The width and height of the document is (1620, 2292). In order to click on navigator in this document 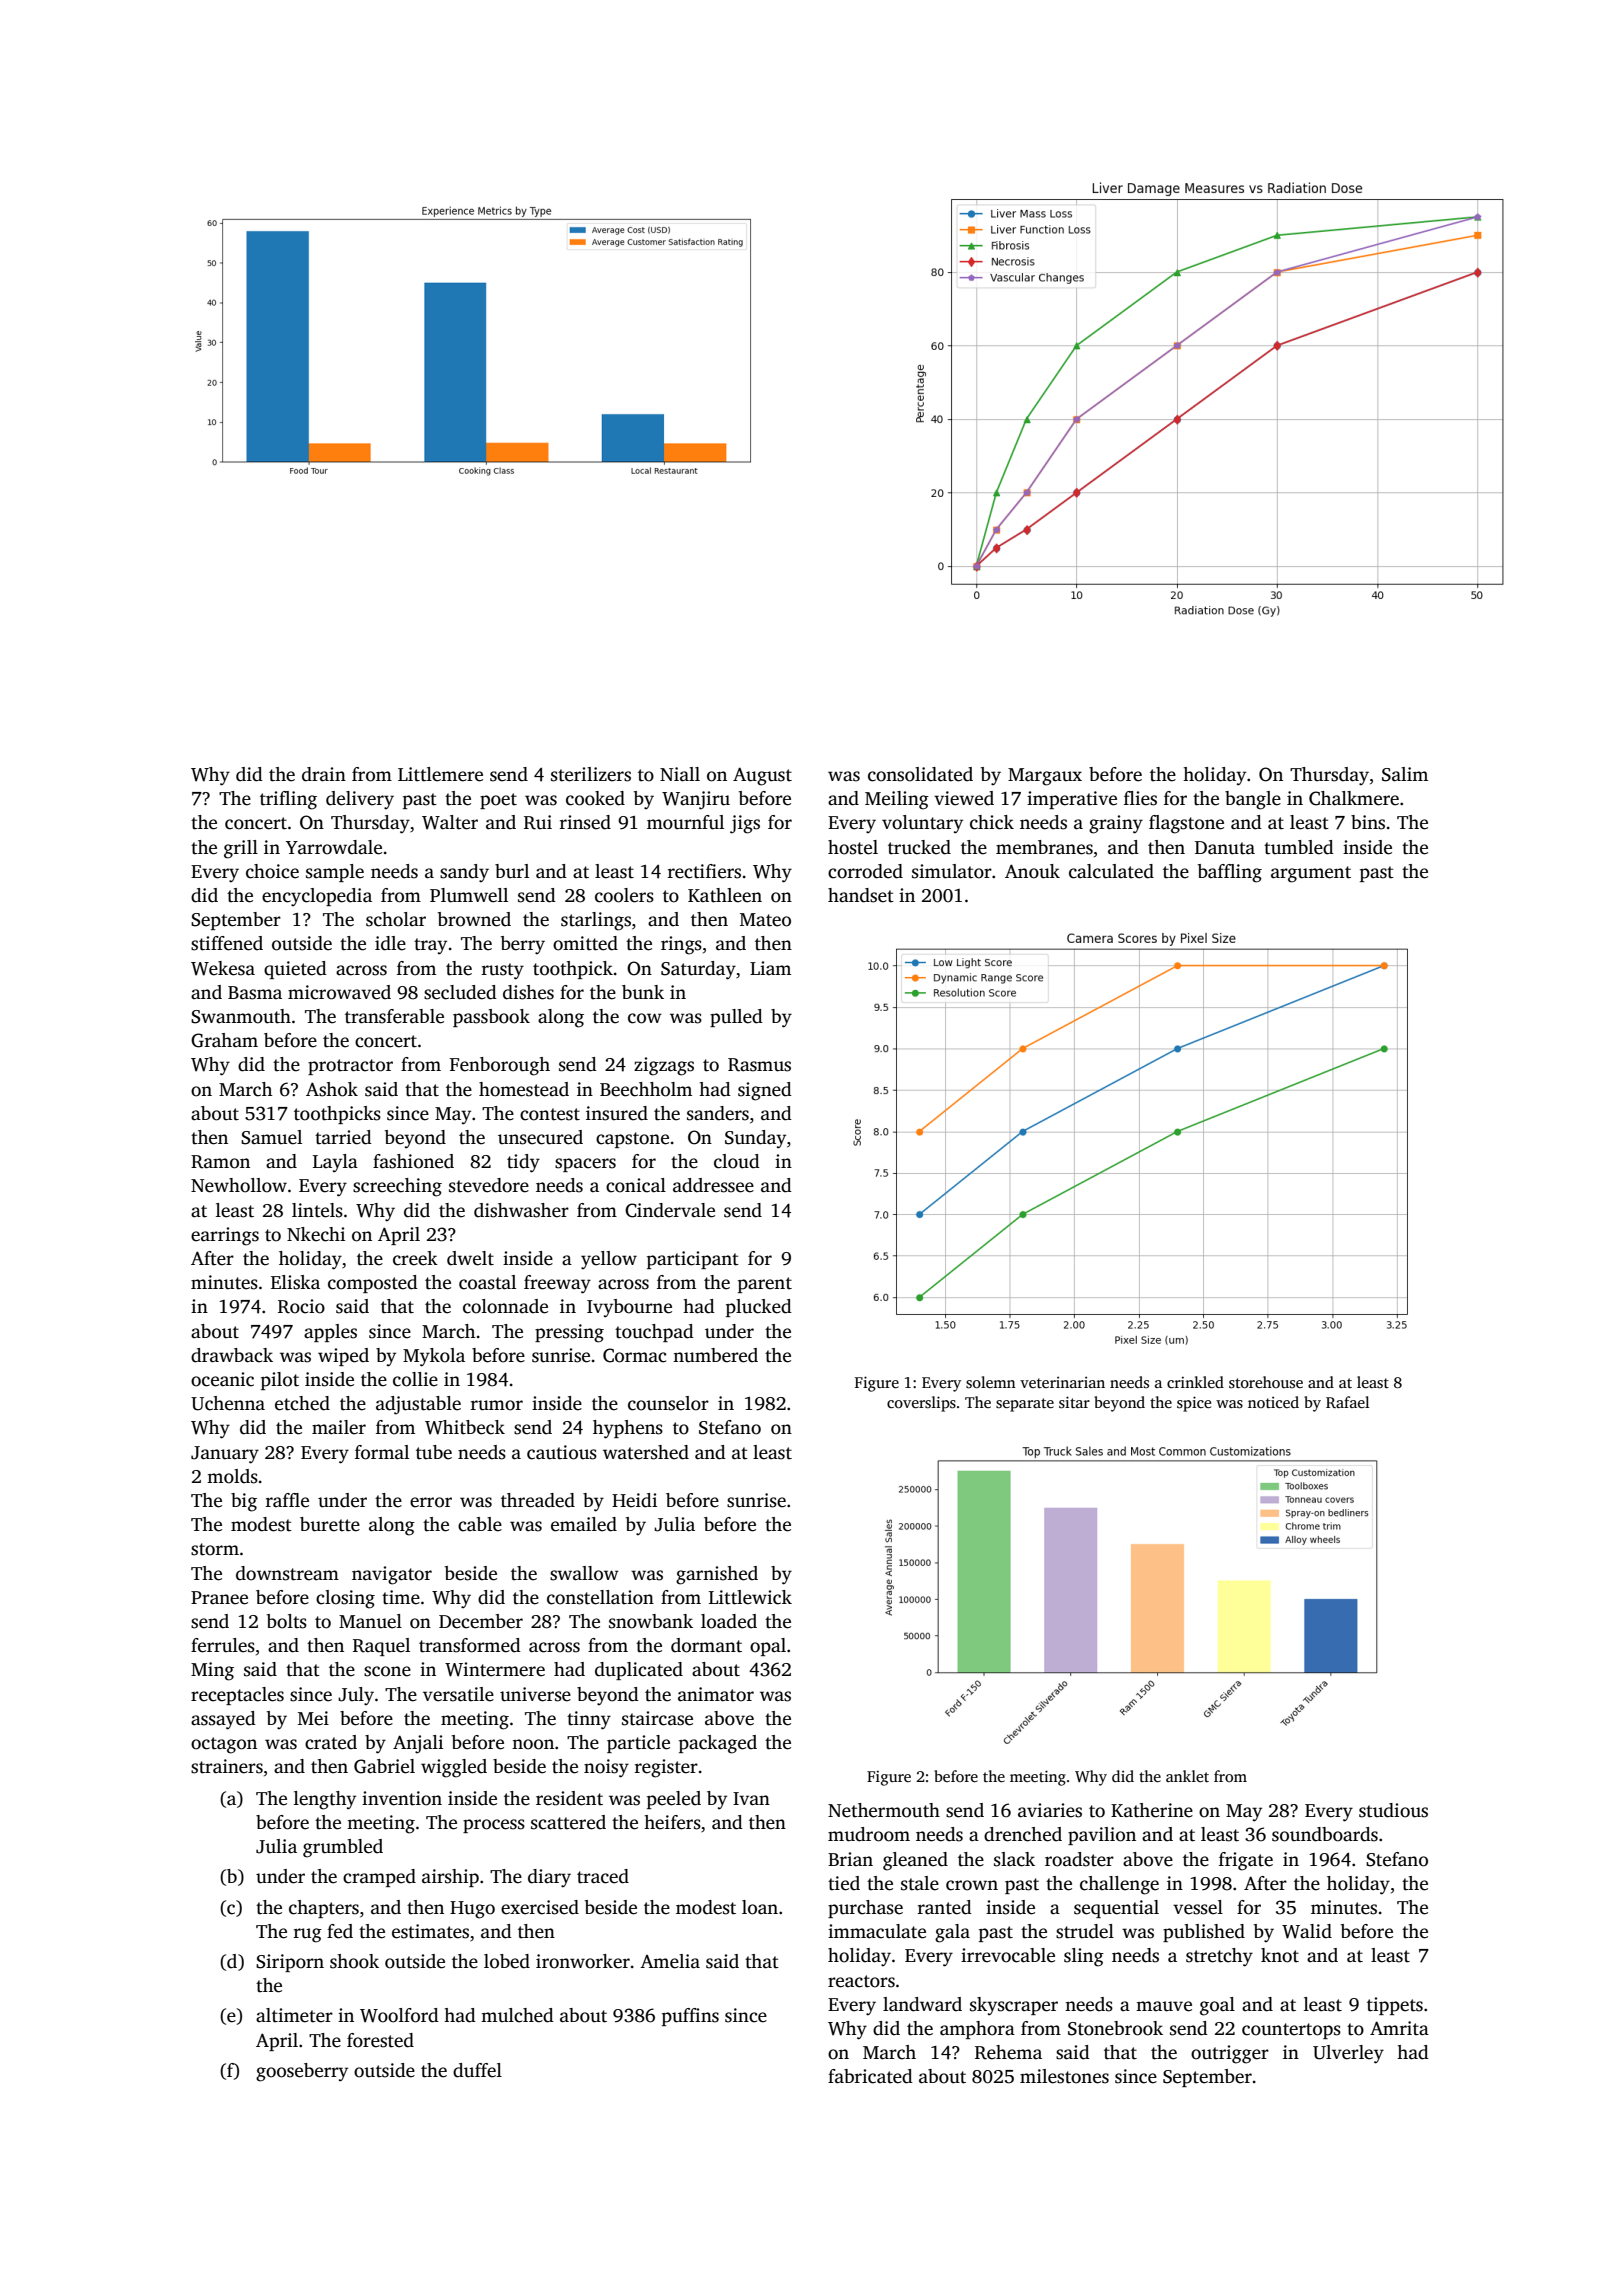, I will do `click(392, 1575)`.
